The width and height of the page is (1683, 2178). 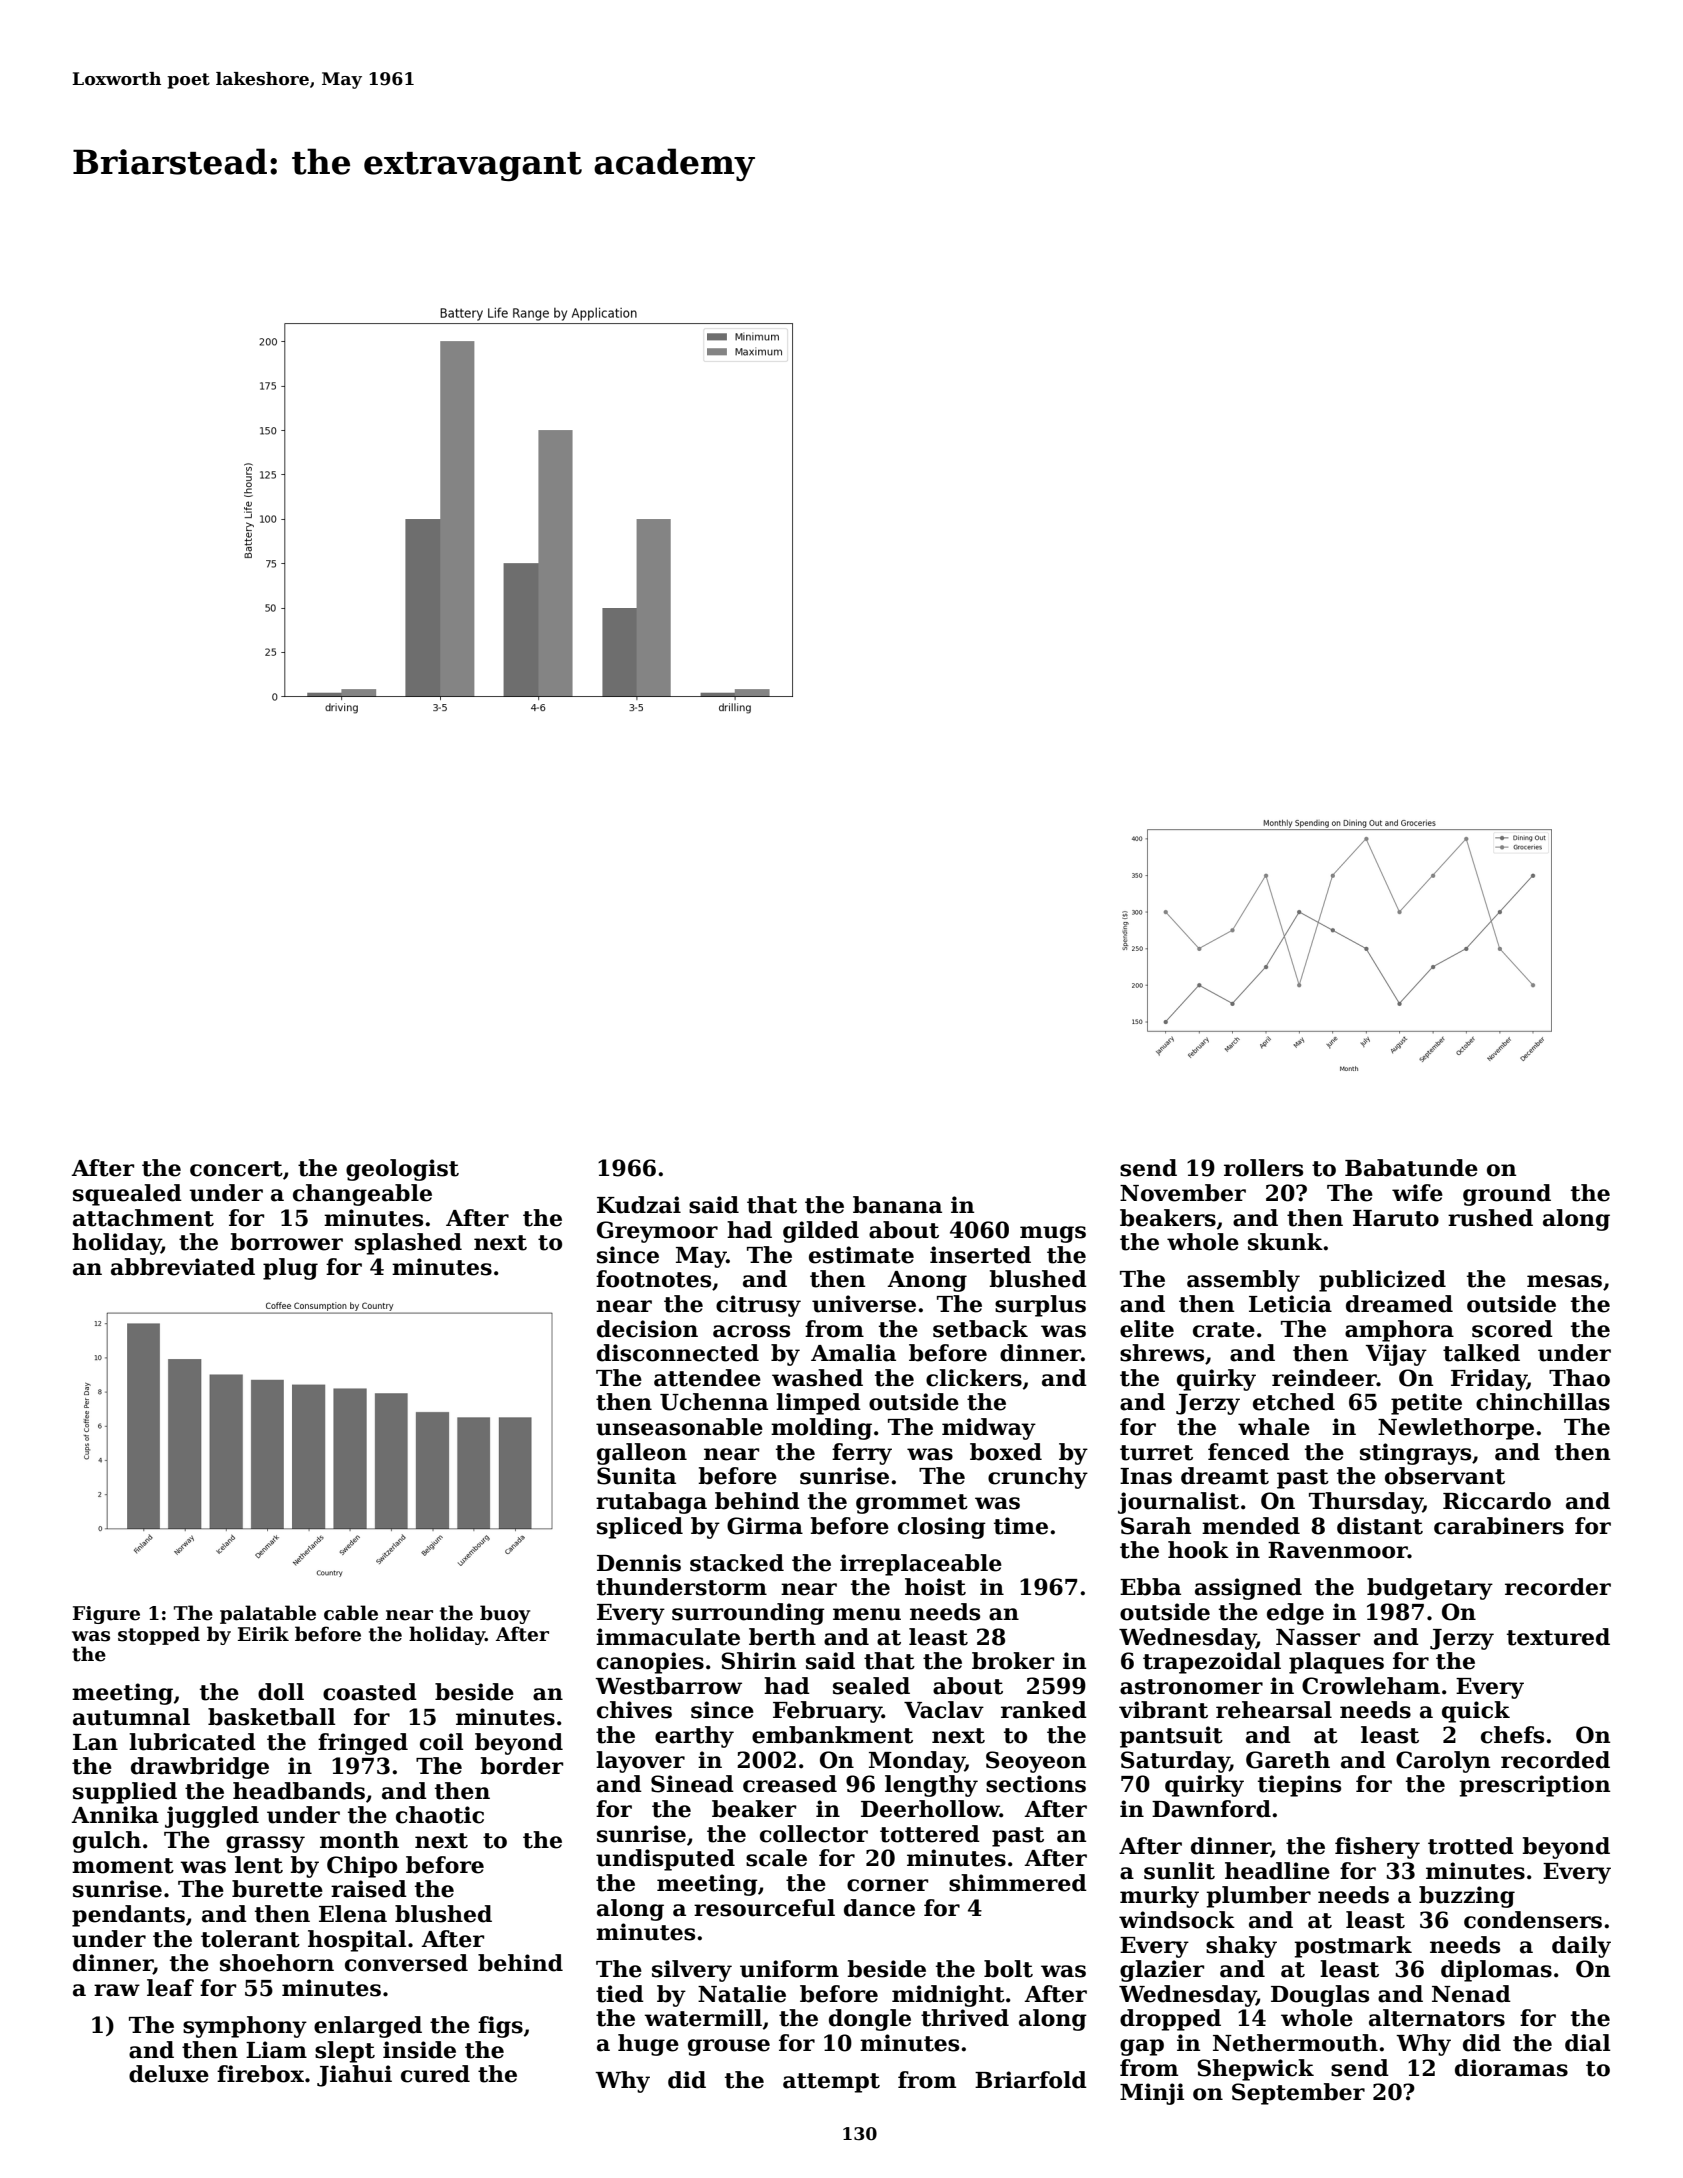 What do you see at coordinates (751, 1331) in the page?
I see `across` at bounding box center [751, 1331].
